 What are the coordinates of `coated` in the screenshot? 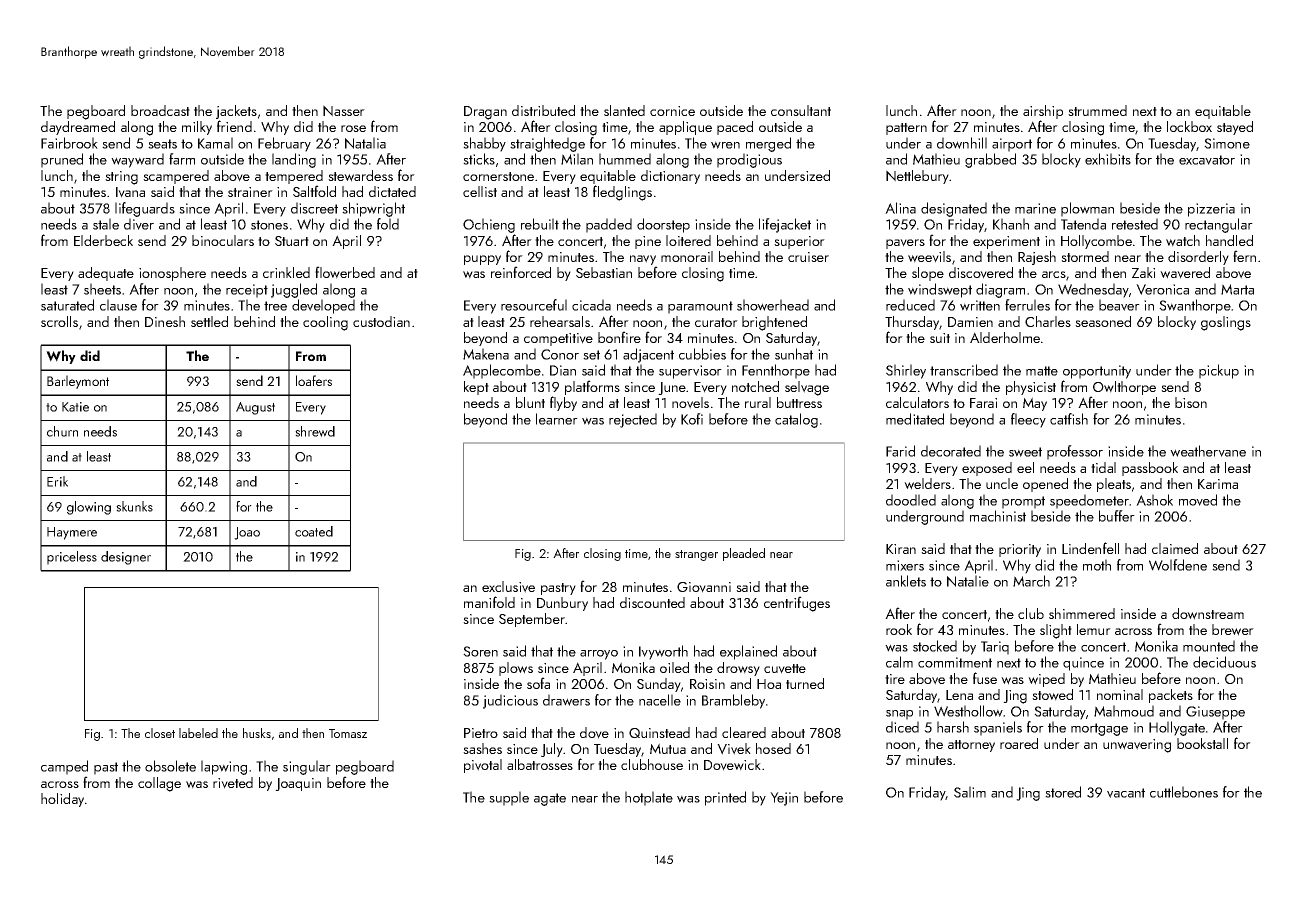 It's located at (314, 531).
